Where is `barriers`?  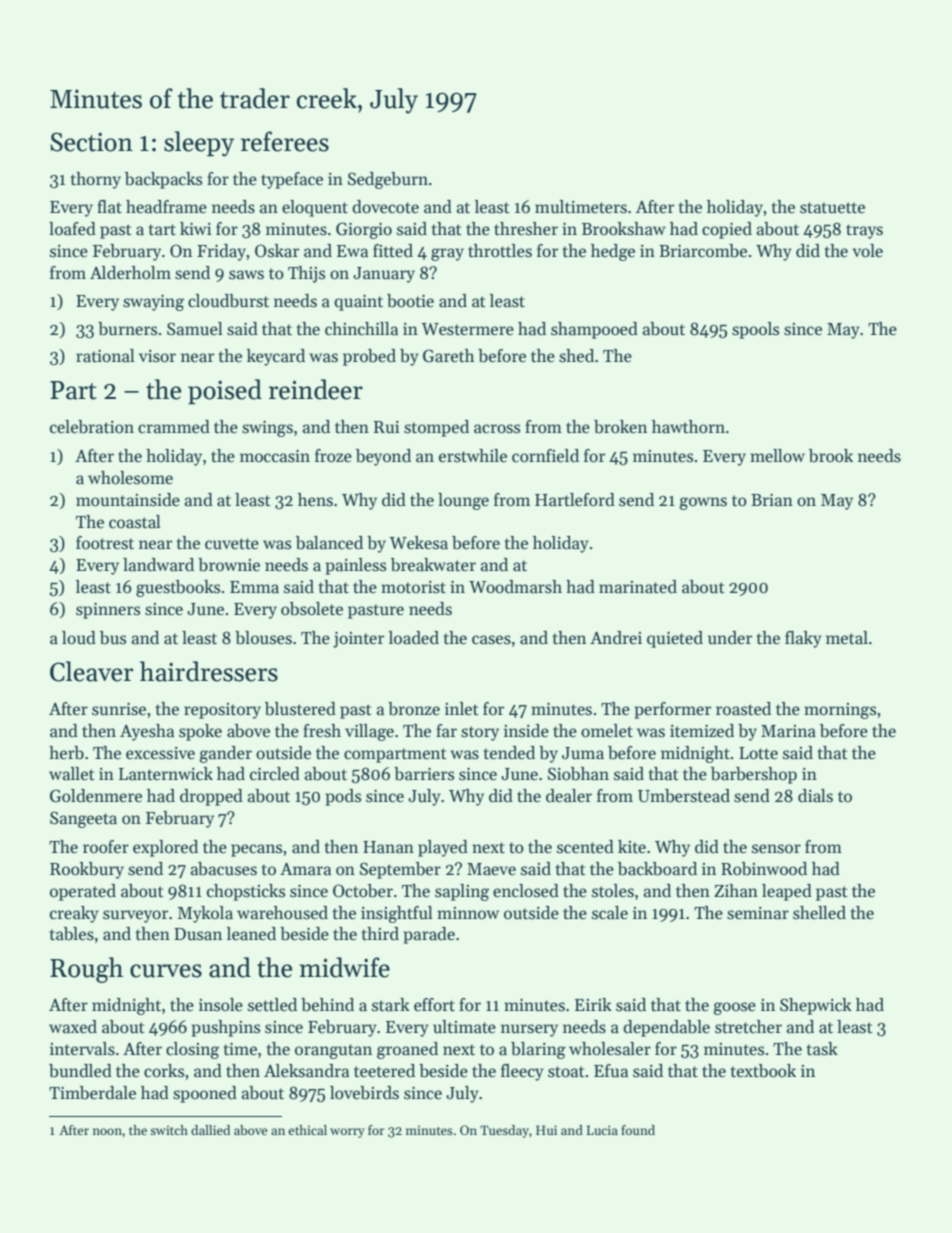 barriers is located at coordinates (424, 774).
